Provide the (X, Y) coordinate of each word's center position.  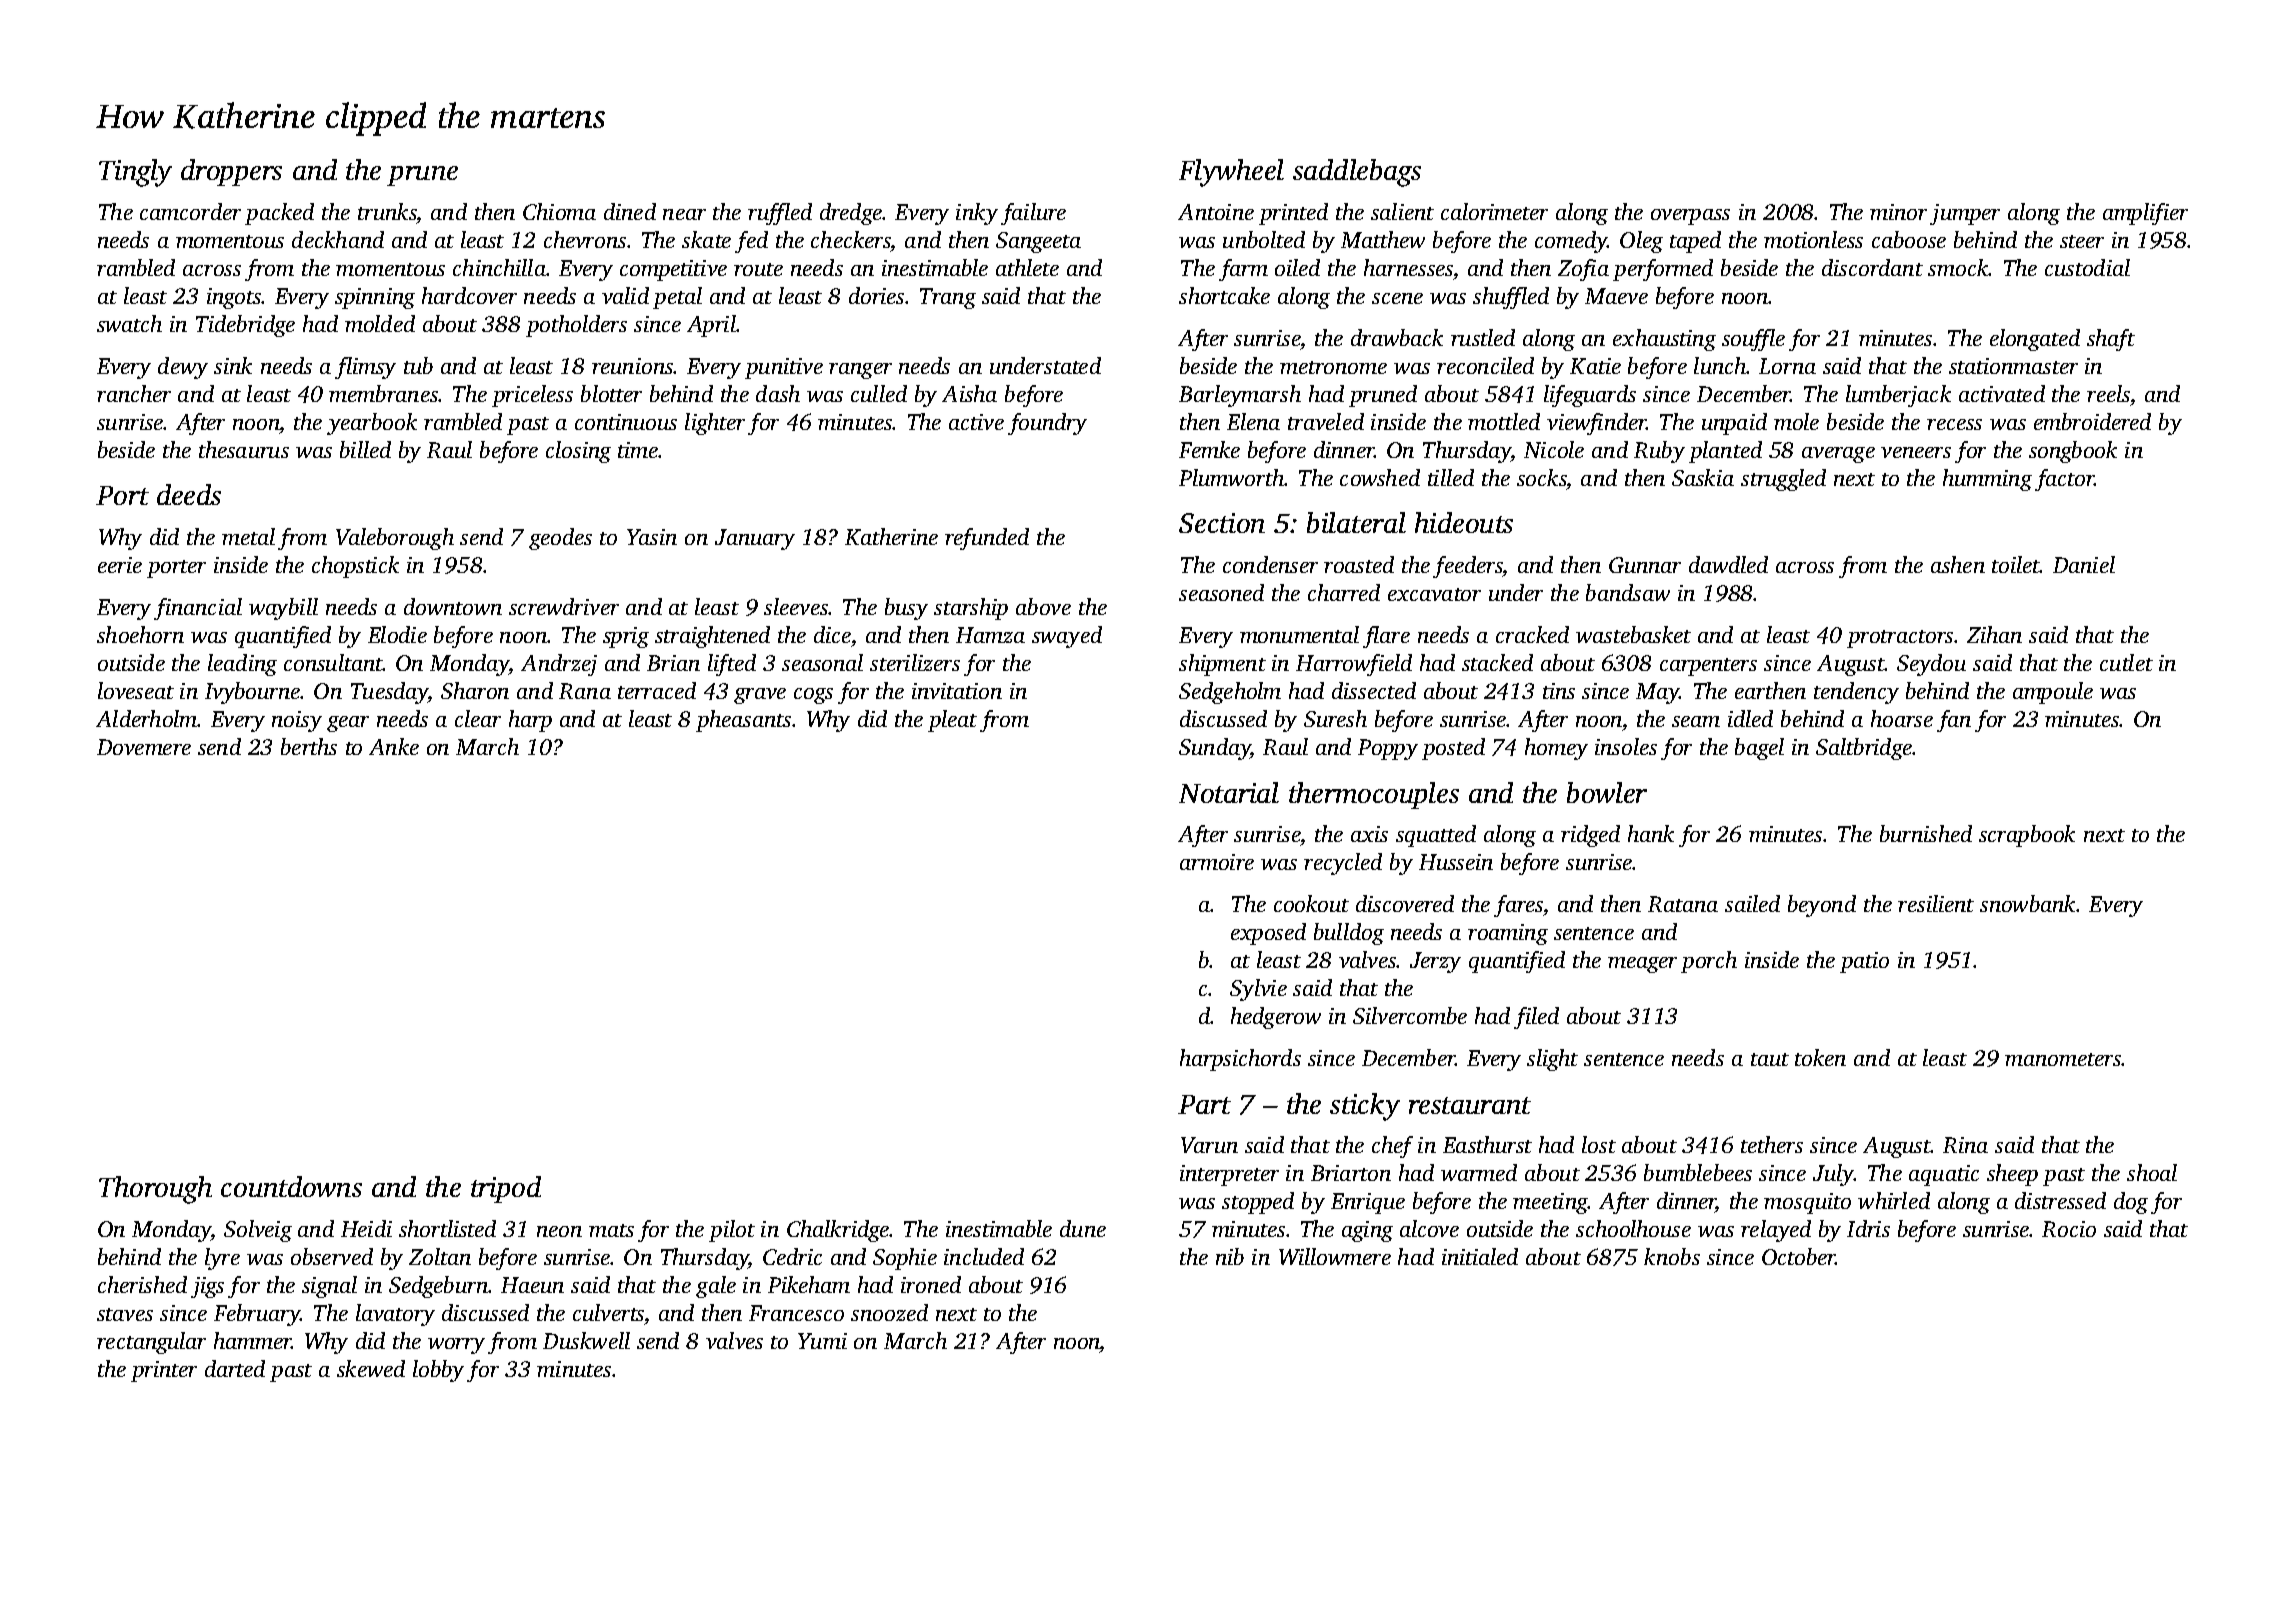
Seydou (1931, 665)
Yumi (822, 1341)
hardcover (469, 295)
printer (164, 1371)
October (1799, 1256)
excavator (1434, 594)
